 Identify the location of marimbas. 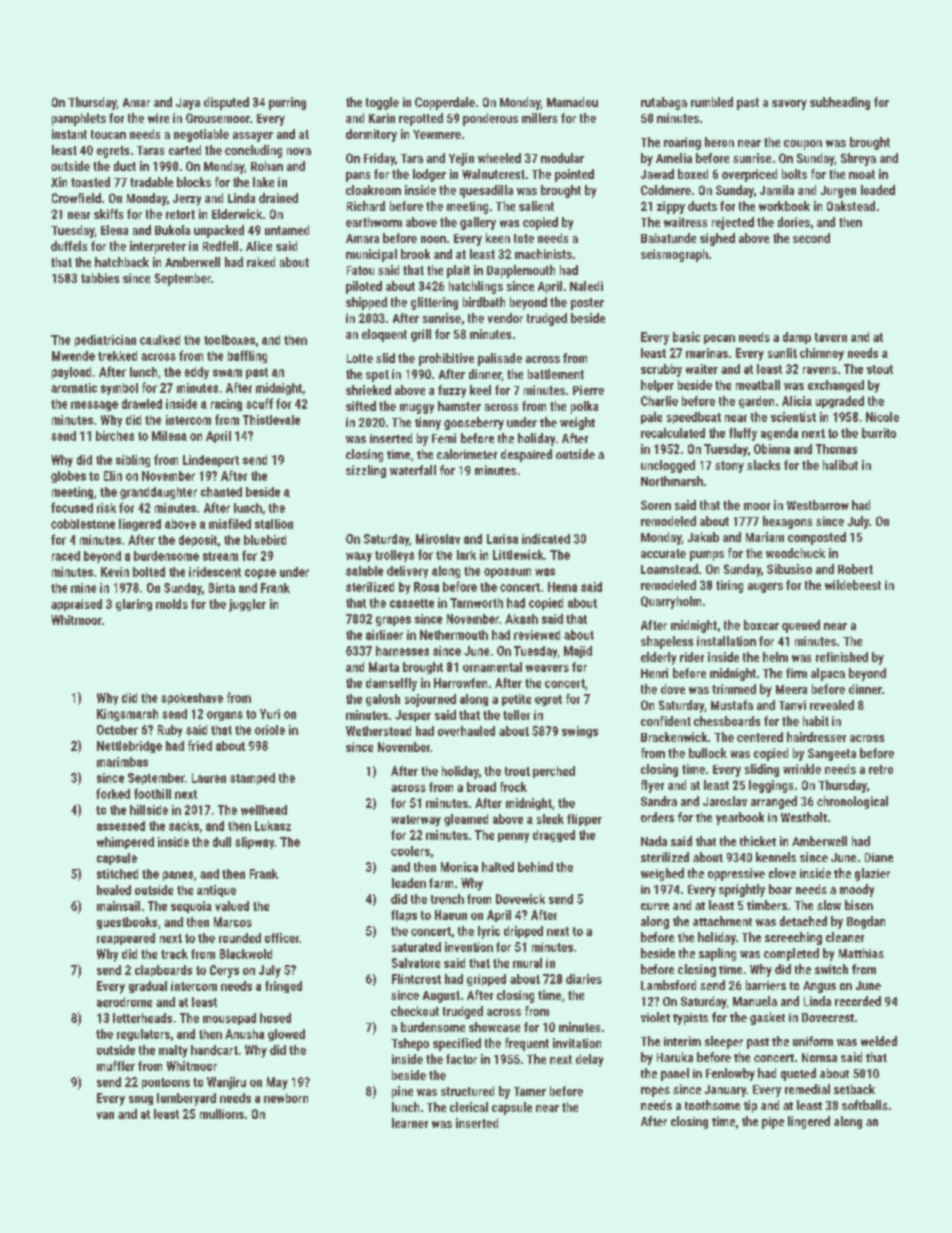
(122, 762).
